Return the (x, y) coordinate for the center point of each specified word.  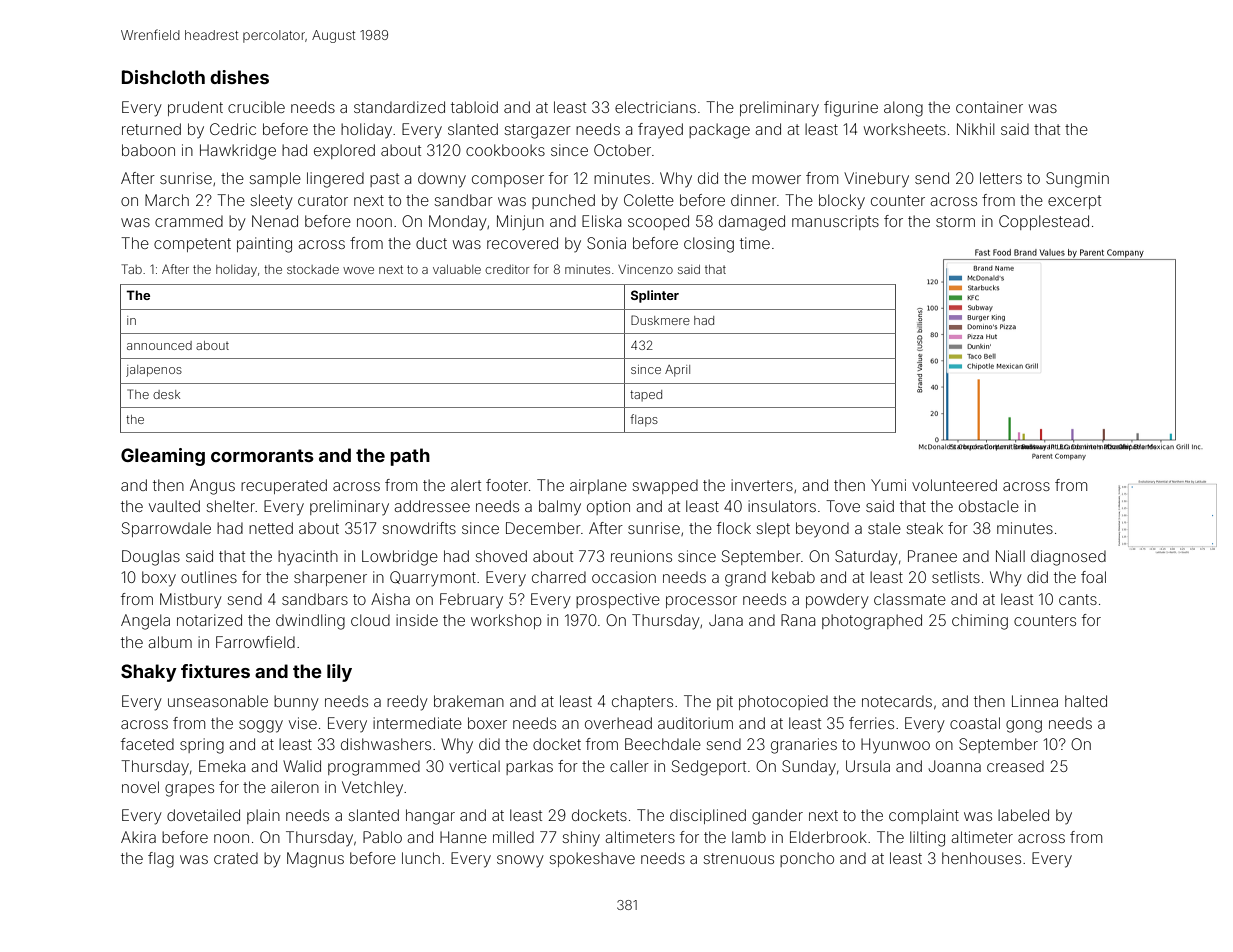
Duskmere (660, 320)
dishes (239, 77)
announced (159, 345)
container (989, 107)
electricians (655, 107)
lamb (749, 837)
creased (1015, 766)
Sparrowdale (166, 529)
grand (745, 579)
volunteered (954, 485)
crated (236, 858)
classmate (910, 599)
